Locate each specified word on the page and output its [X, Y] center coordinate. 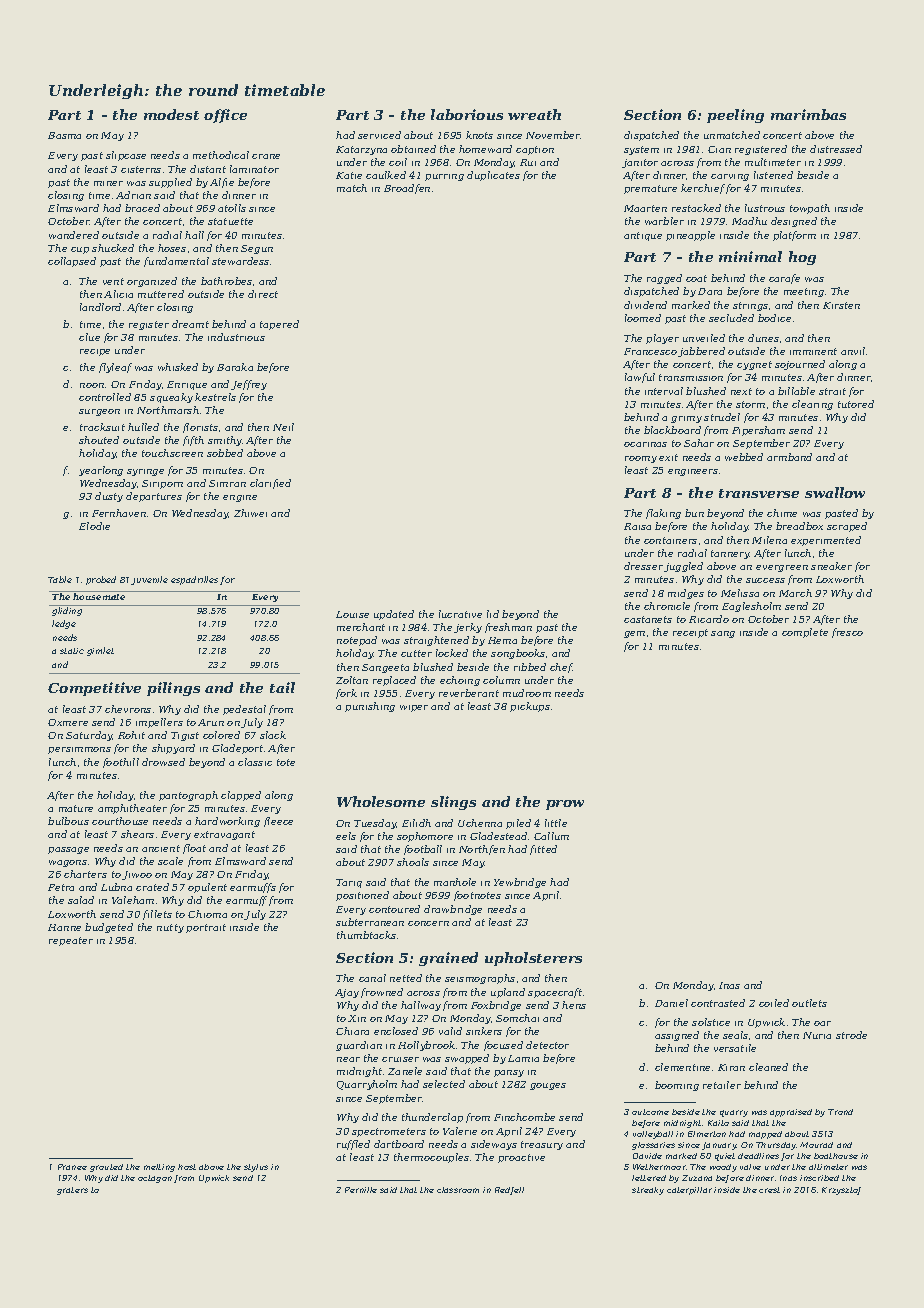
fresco [847, 633]
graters [72, 1191]
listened [773, 175]
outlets [809, 1003]
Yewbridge [520, 883]
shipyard [173, 749]
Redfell [509, 1191]
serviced [379, 135]
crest [769, 1190]
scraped [847, 527]
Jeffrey [249, 385]
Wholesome [381, 801]
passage [68, 850]
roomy [641, 459]
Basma [64, 135]
